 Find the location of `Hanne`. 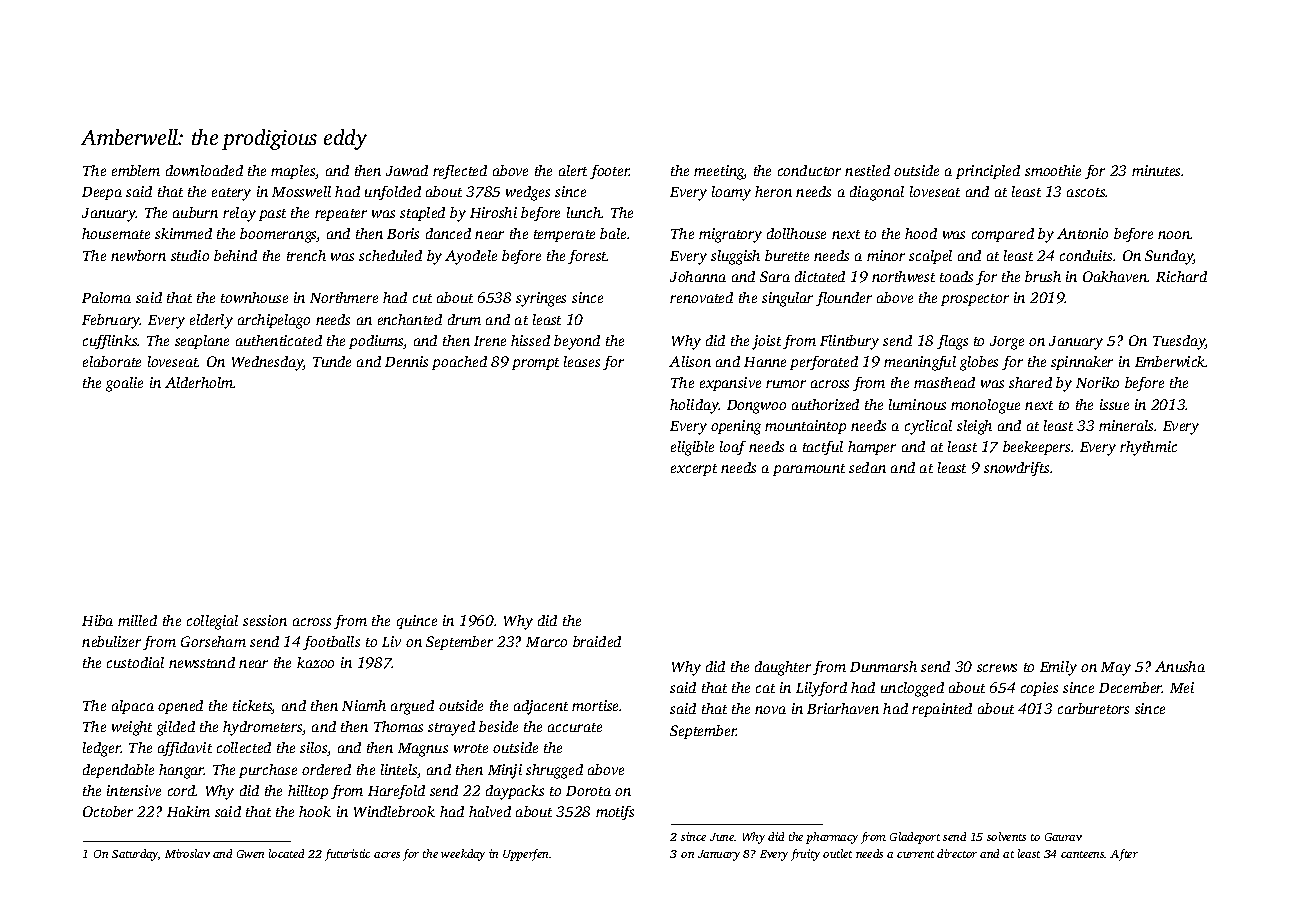

Hanne is located at coordinates (765, 362).
